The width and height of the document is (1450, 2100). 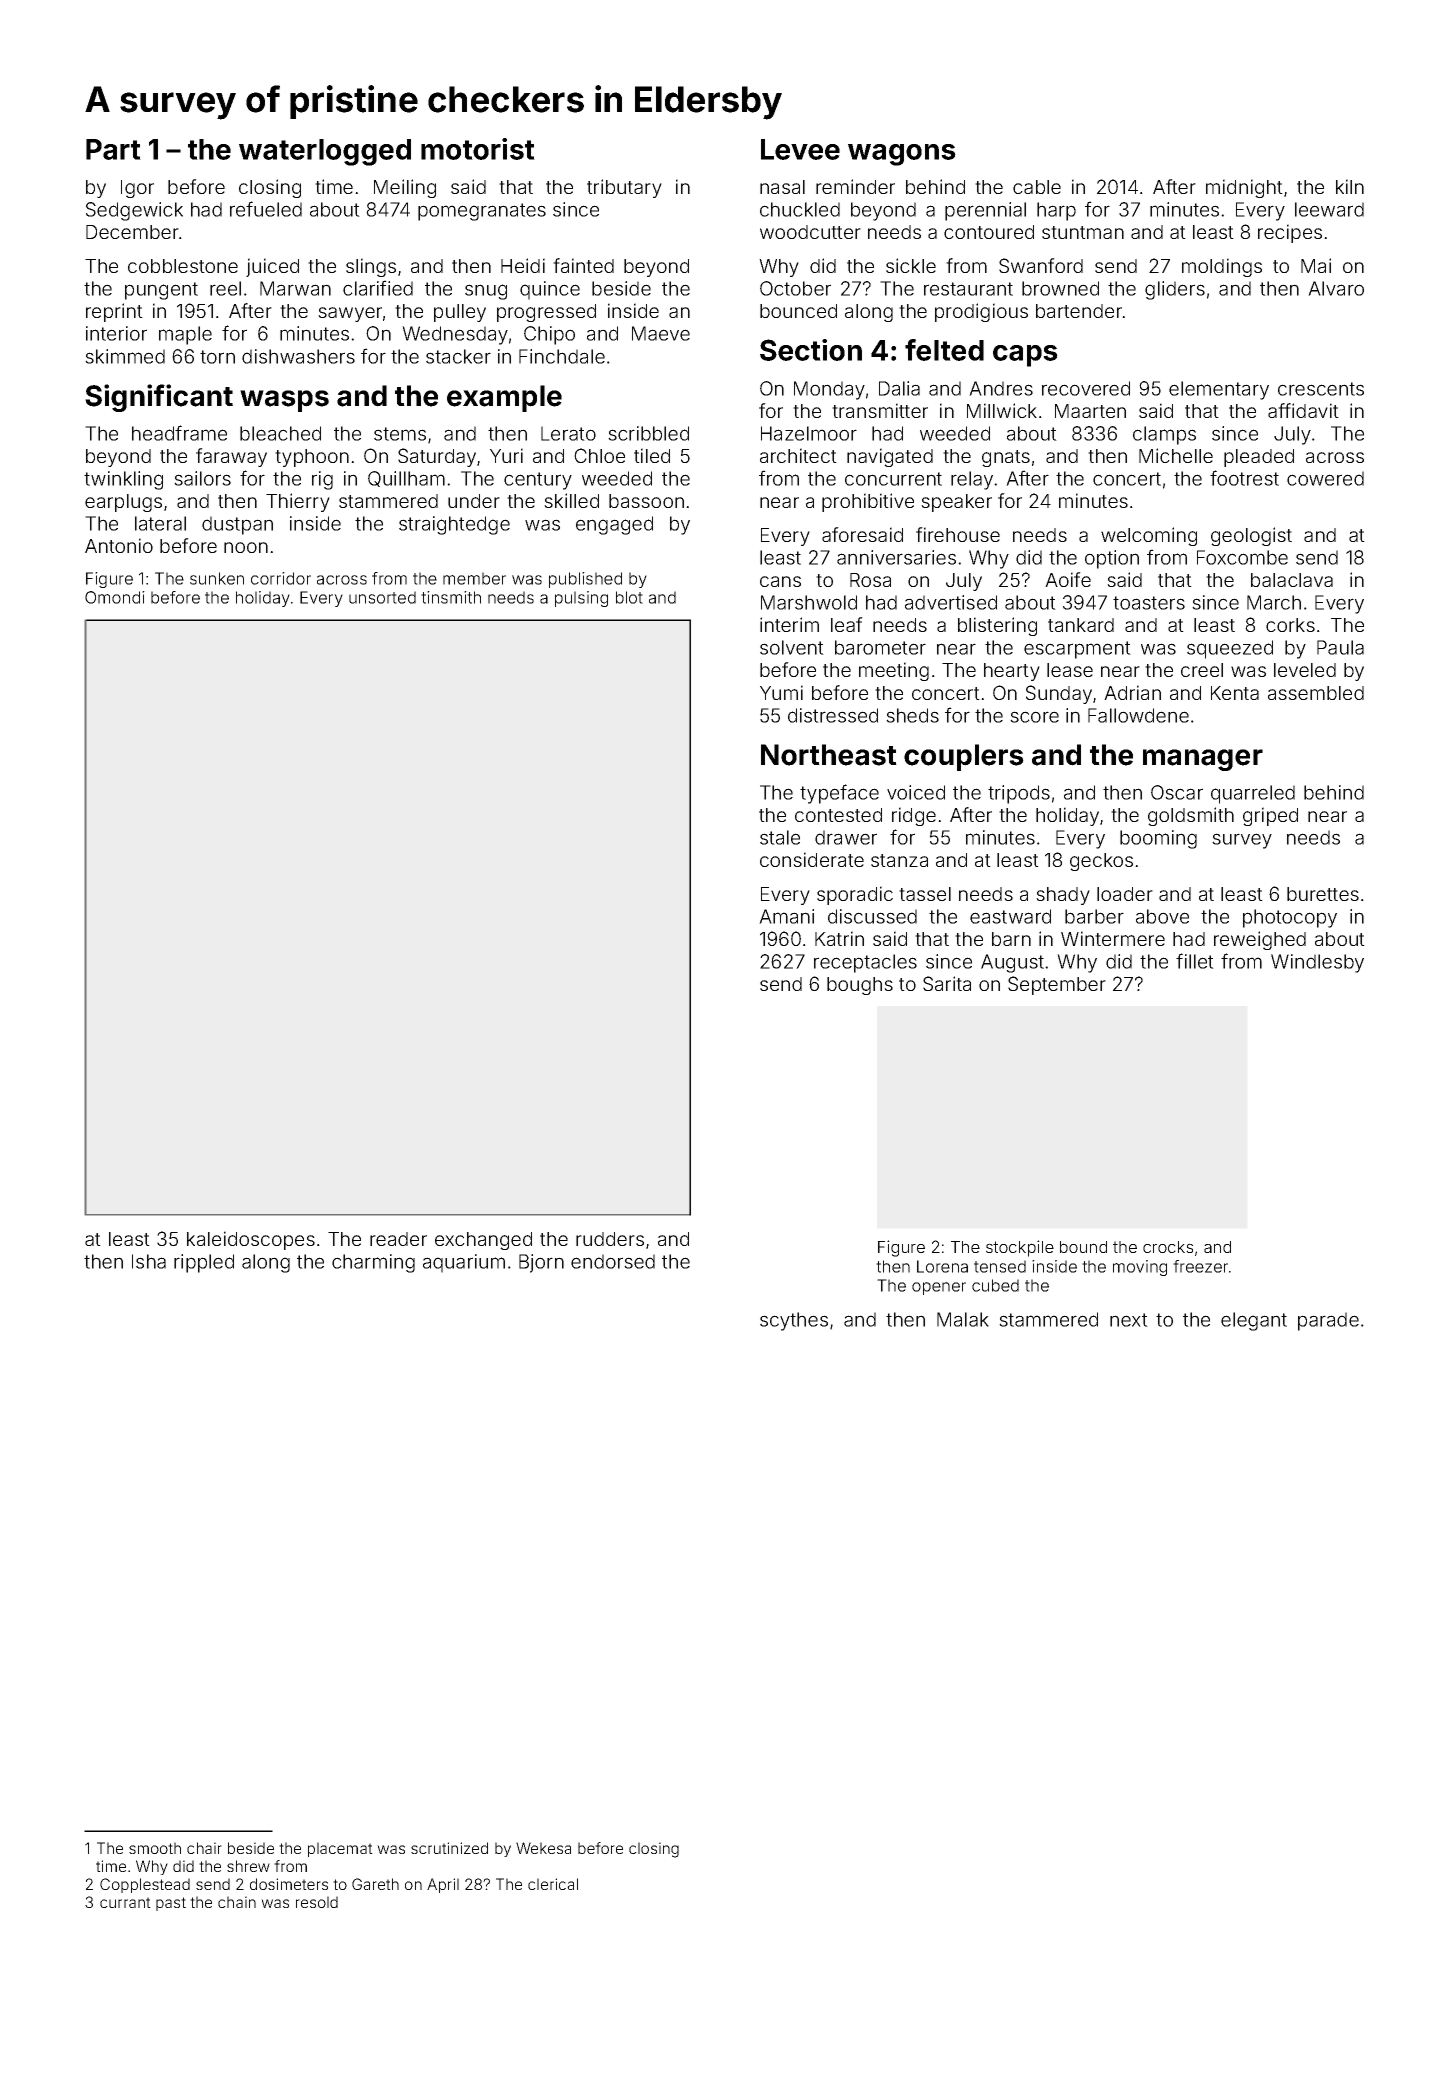 What do you see at coordinates (1083, 1247) in the document?
I see `bound` at bounding box center [1083, 1247].
